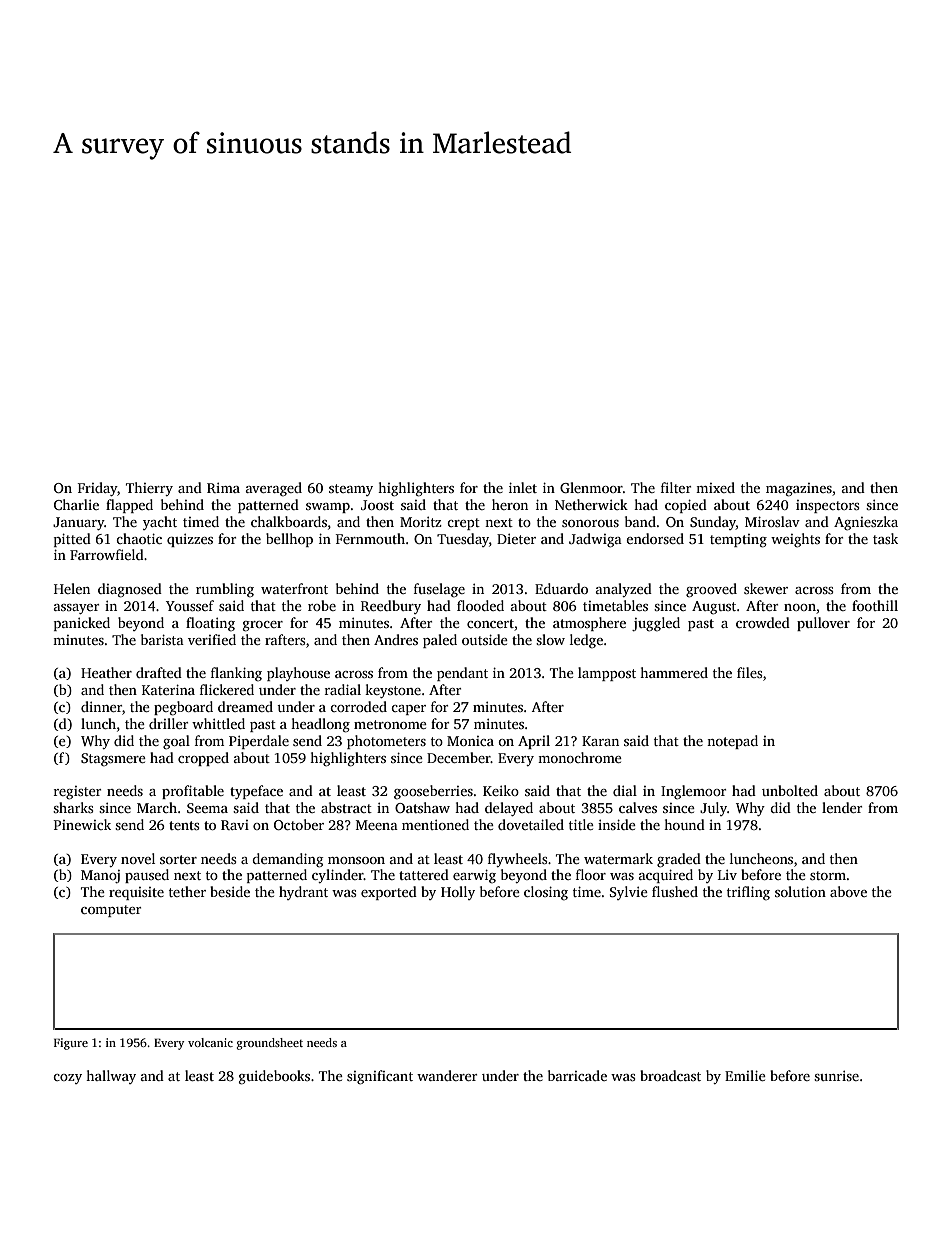  What do you see at coordinates (106, 672) in the page?
I see `Heather` at bounding box center [106, 672].
